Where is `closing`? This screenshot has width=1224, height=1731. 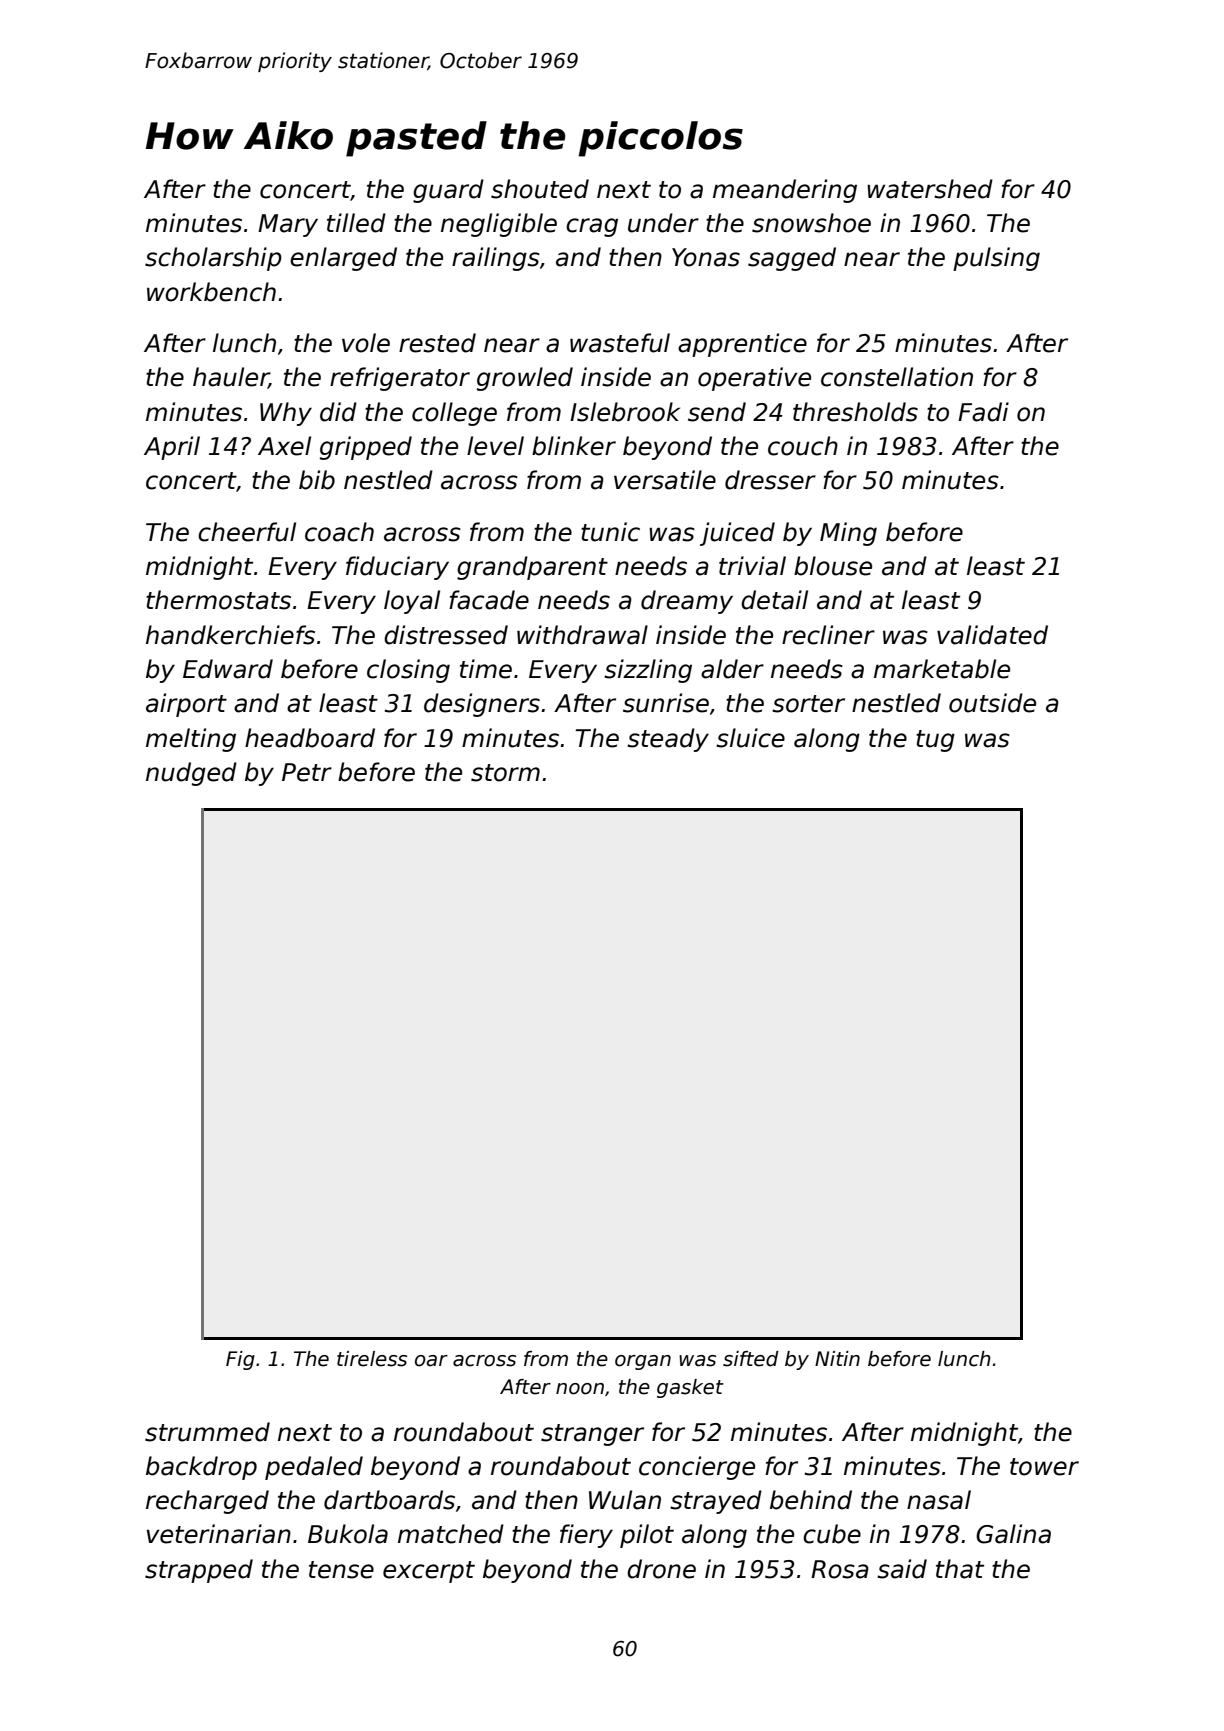
closing is located at coordinates (408, 671).
